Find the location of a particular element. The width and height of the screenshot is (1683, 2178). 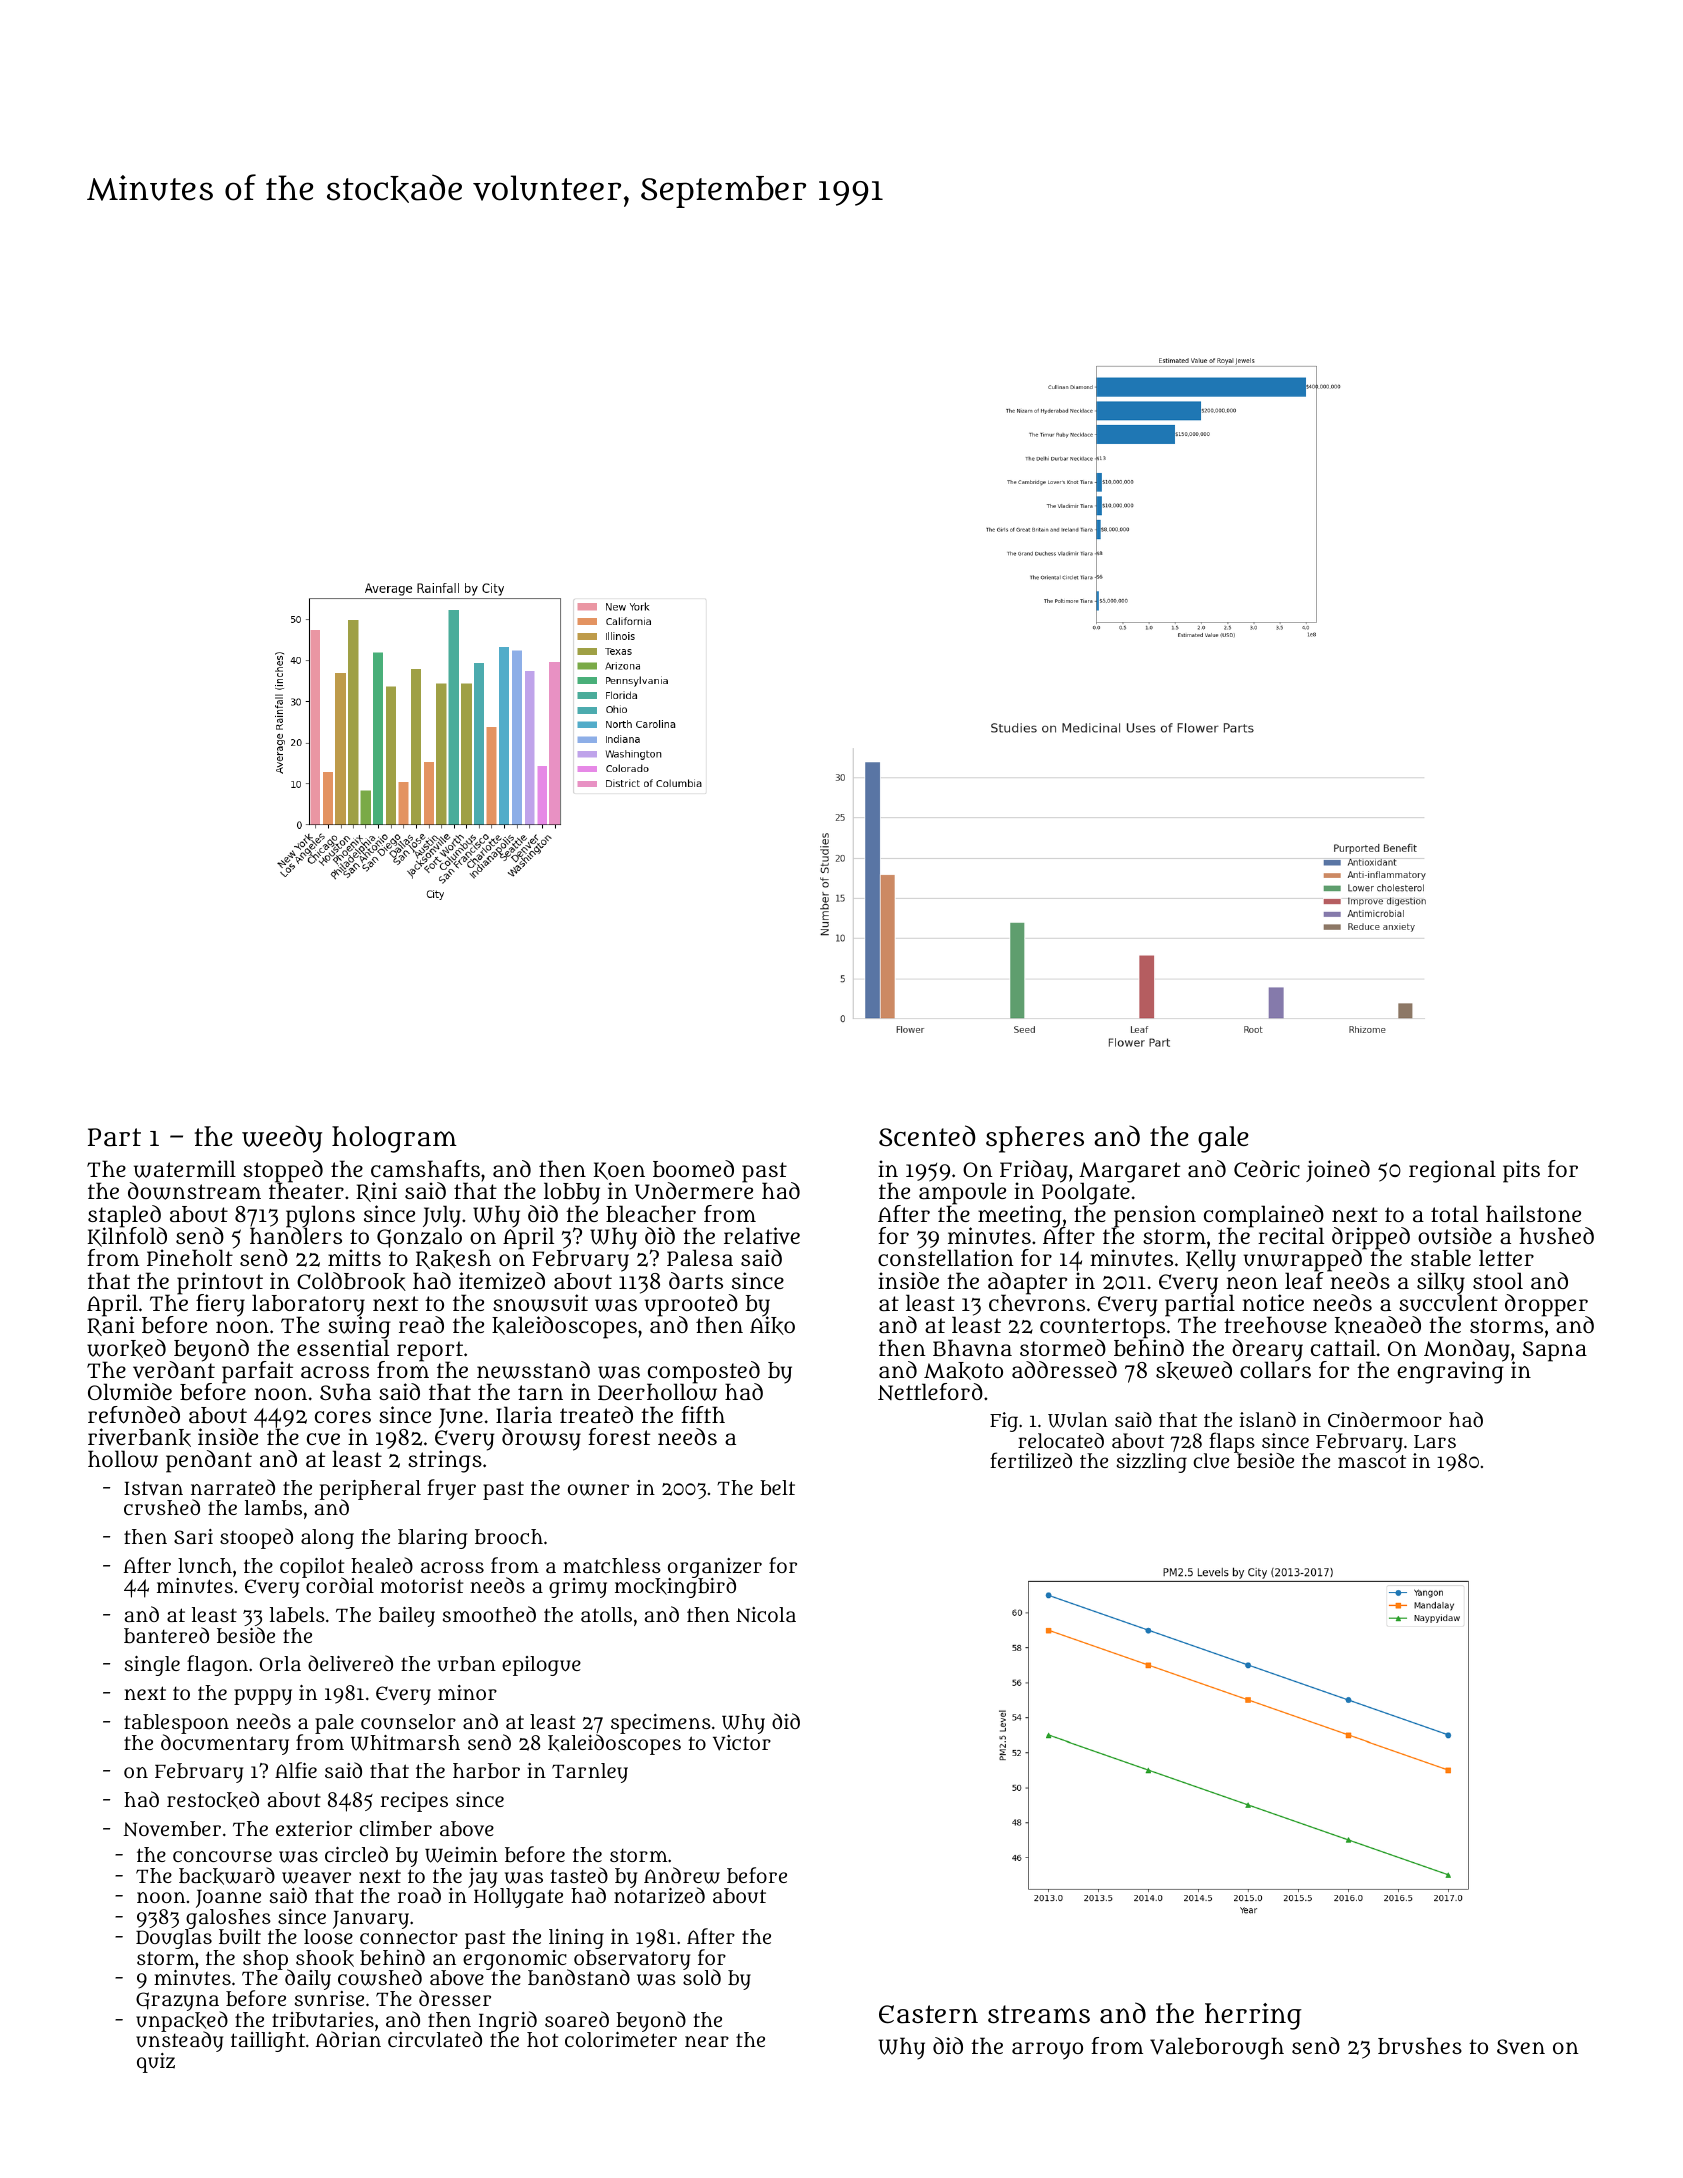

herring is located at coordinates (1253, 2016).
